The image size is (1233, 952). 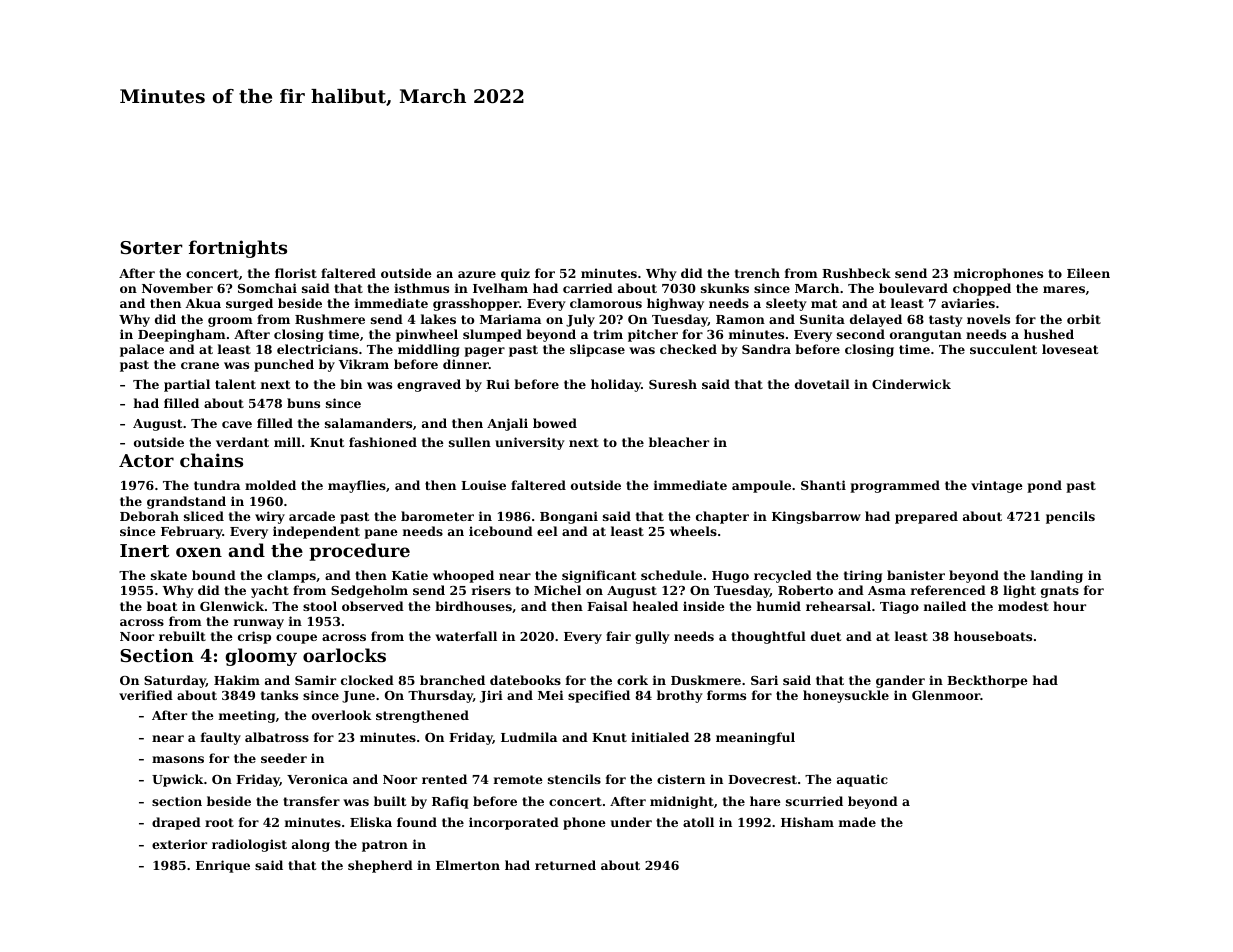 I want to click on florist, so click(x=296, y=273).
